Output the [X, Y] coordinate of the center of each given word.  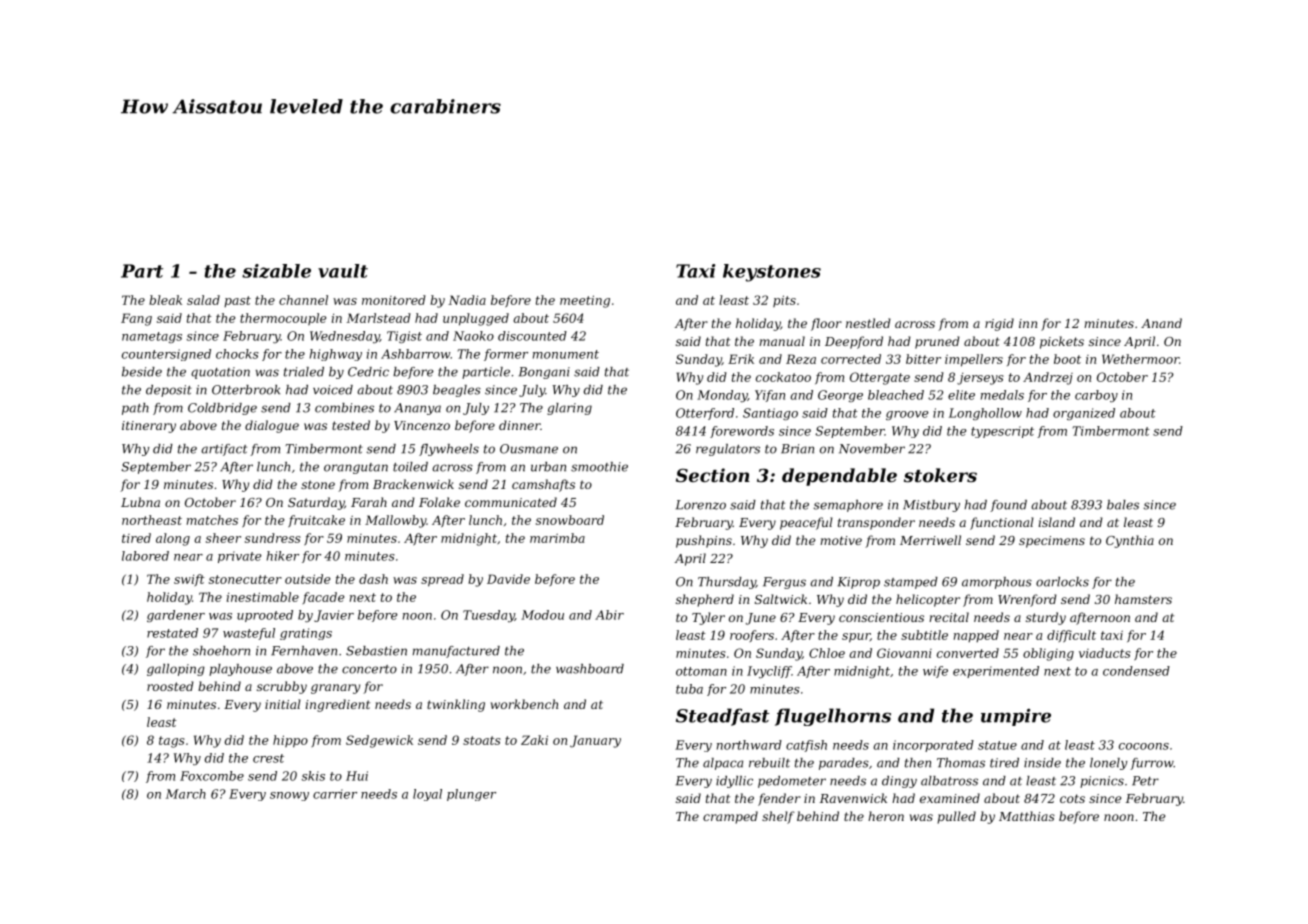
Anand [1161, 323]
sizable [276, 271]
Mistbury [931, 506]
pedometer [792, 782]
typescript [1002, 432]
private [240, 557]
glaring [569, 409]
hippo [290, 741]
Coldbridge [222, 409]
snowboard [570, 520]
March [186, 794]
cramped [730, 817]
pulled [956, 817]
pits [784, 301]
